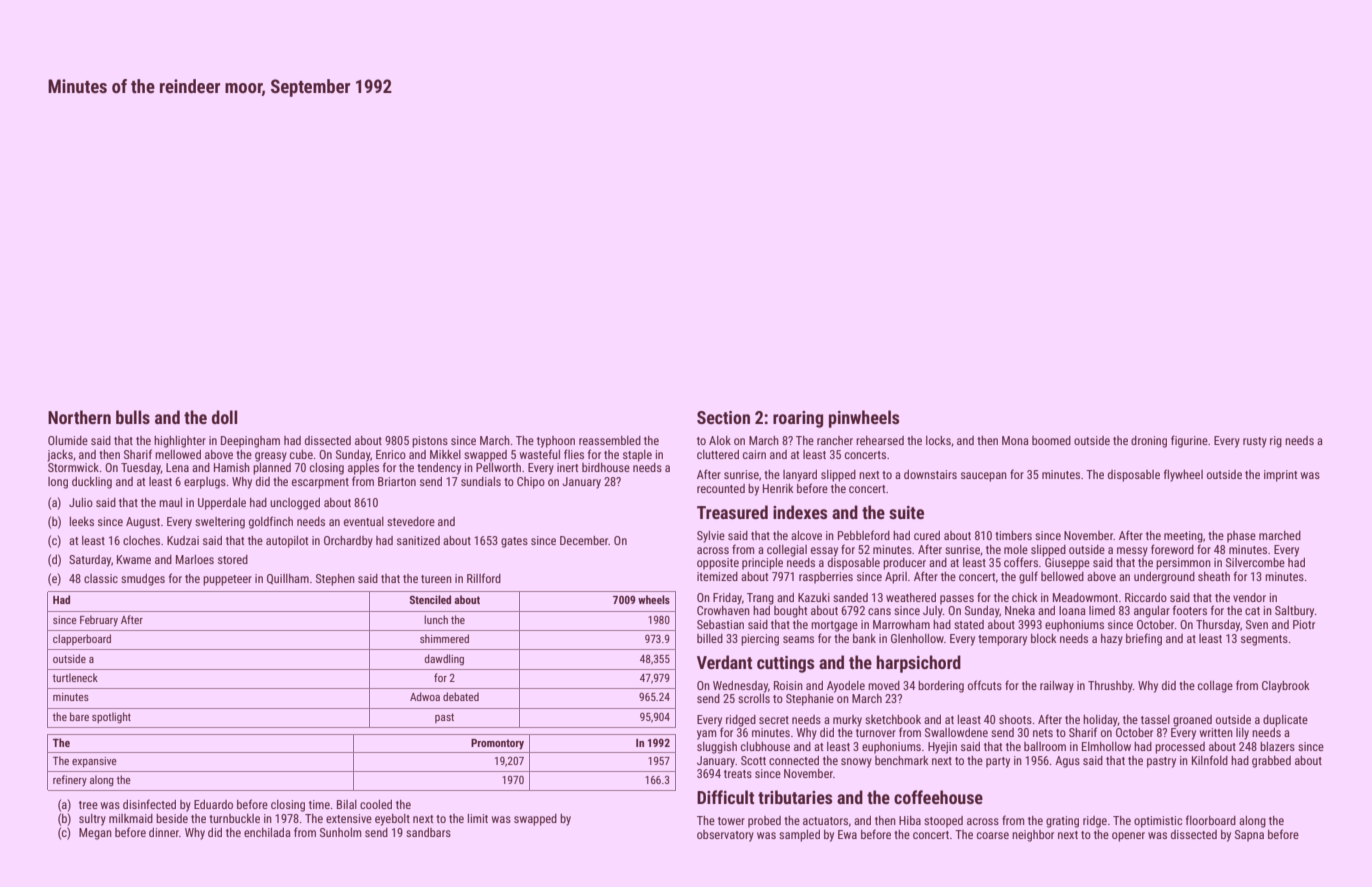 This document has width=1372, height=887. What do you see at coordinates (1015, 719) in the document?
I see `shoots` at bounding box center [1015, 719].
